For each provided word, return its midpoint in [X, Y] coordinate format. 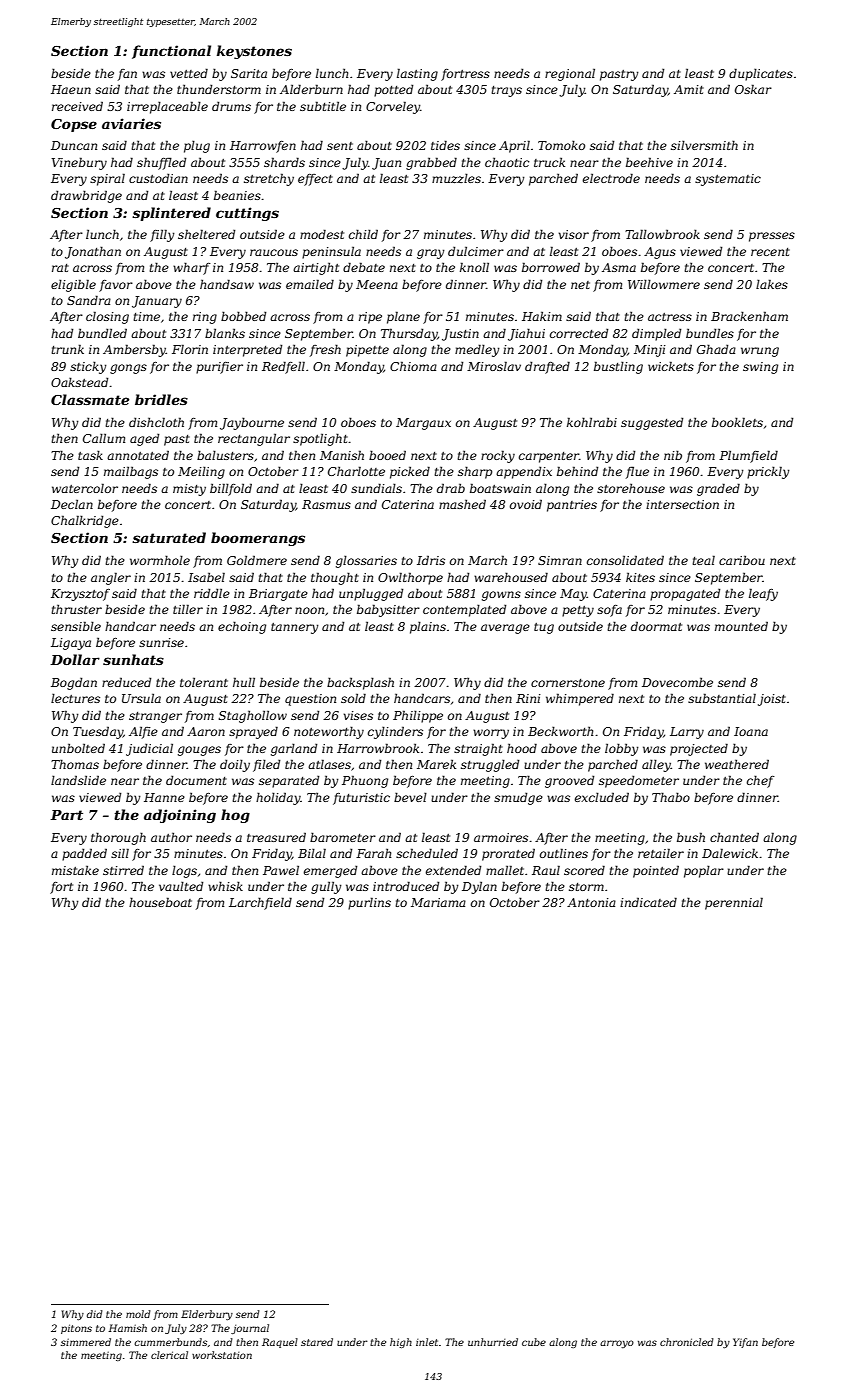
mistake [75, 870]
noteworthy [329, 732]
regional [570, 75]
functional [171, 52]
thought [335, 578]
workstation [222, 1355]
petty [578, 611]
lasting [417, 74]
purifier [219, 368]
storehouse [631, 488]
